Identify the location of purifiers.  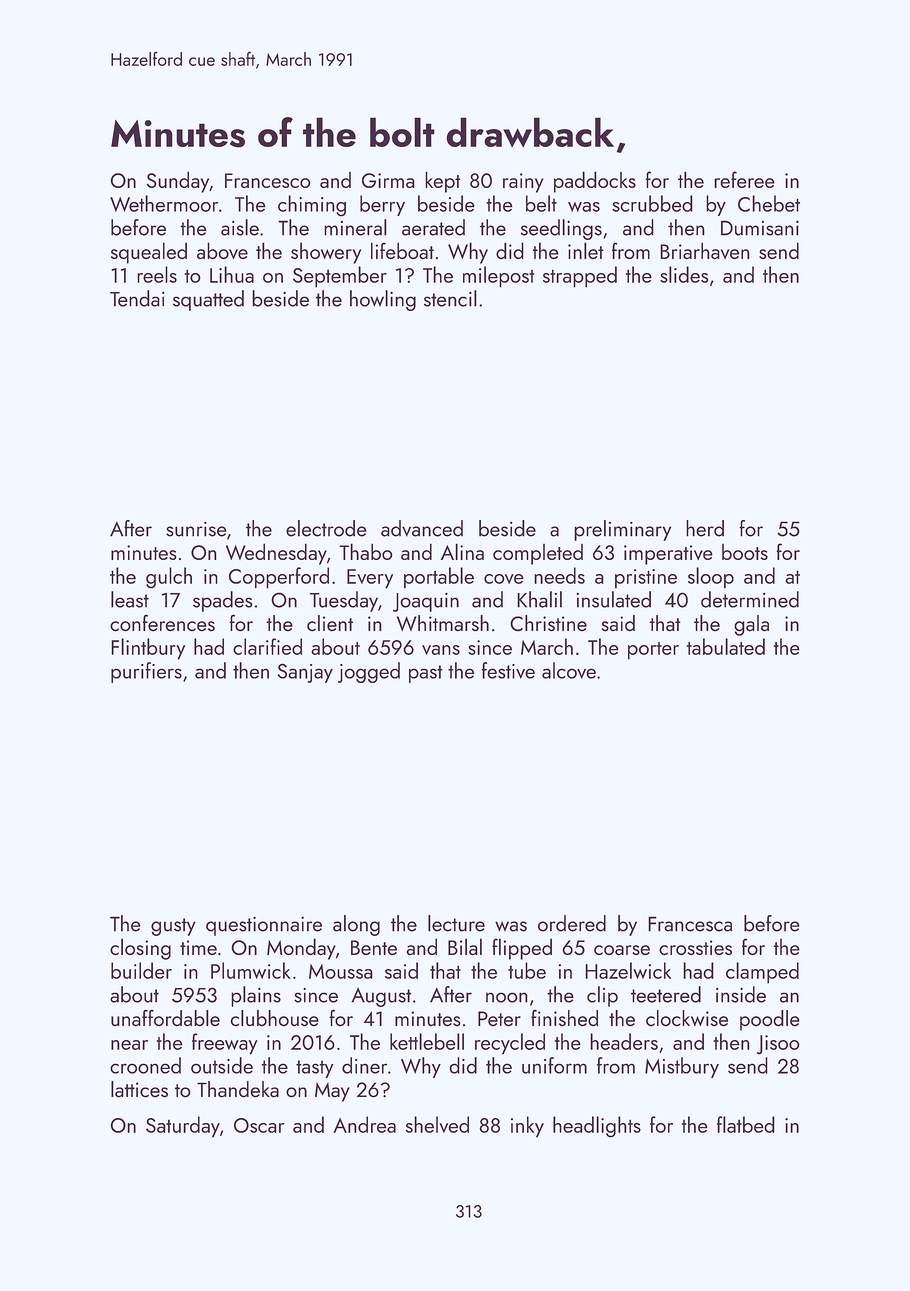
(146, 672).
